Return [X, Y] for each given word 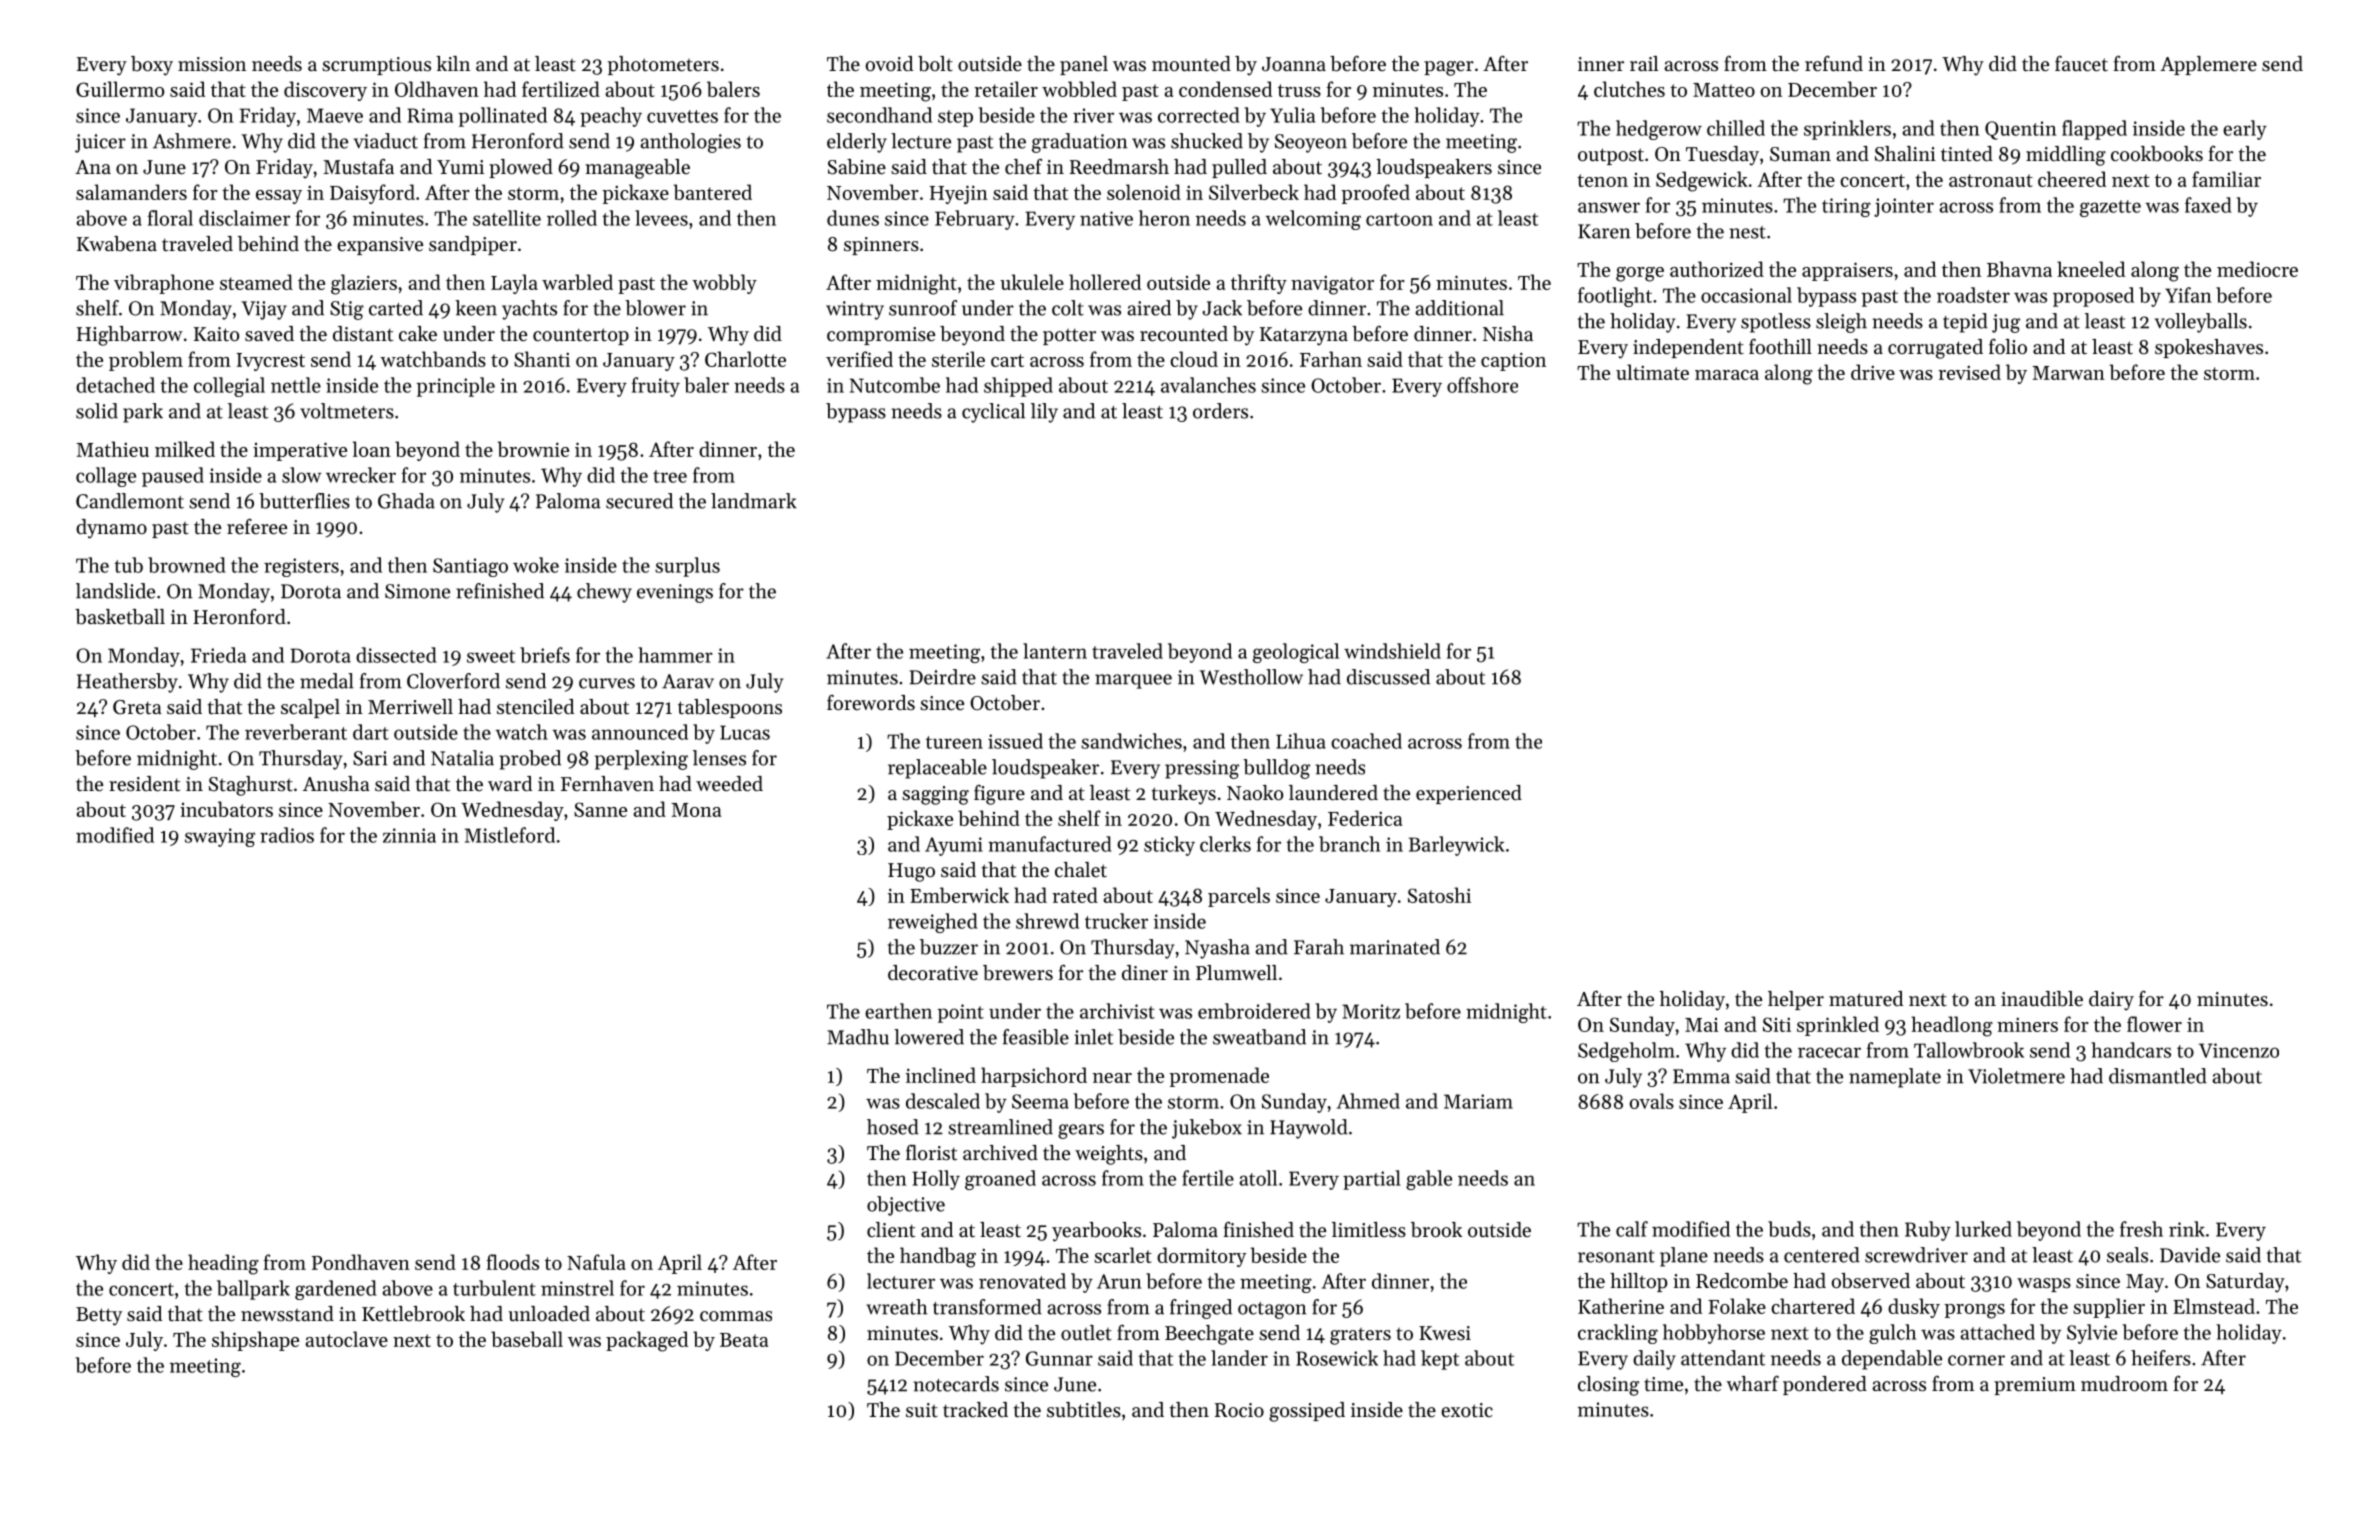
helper [1796, 1000]
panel [1084, 65]
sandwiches [1131, 741]
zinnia [409, 835]
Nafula [596, 1262]
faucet [2081, 64]
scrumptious [376, 66]
